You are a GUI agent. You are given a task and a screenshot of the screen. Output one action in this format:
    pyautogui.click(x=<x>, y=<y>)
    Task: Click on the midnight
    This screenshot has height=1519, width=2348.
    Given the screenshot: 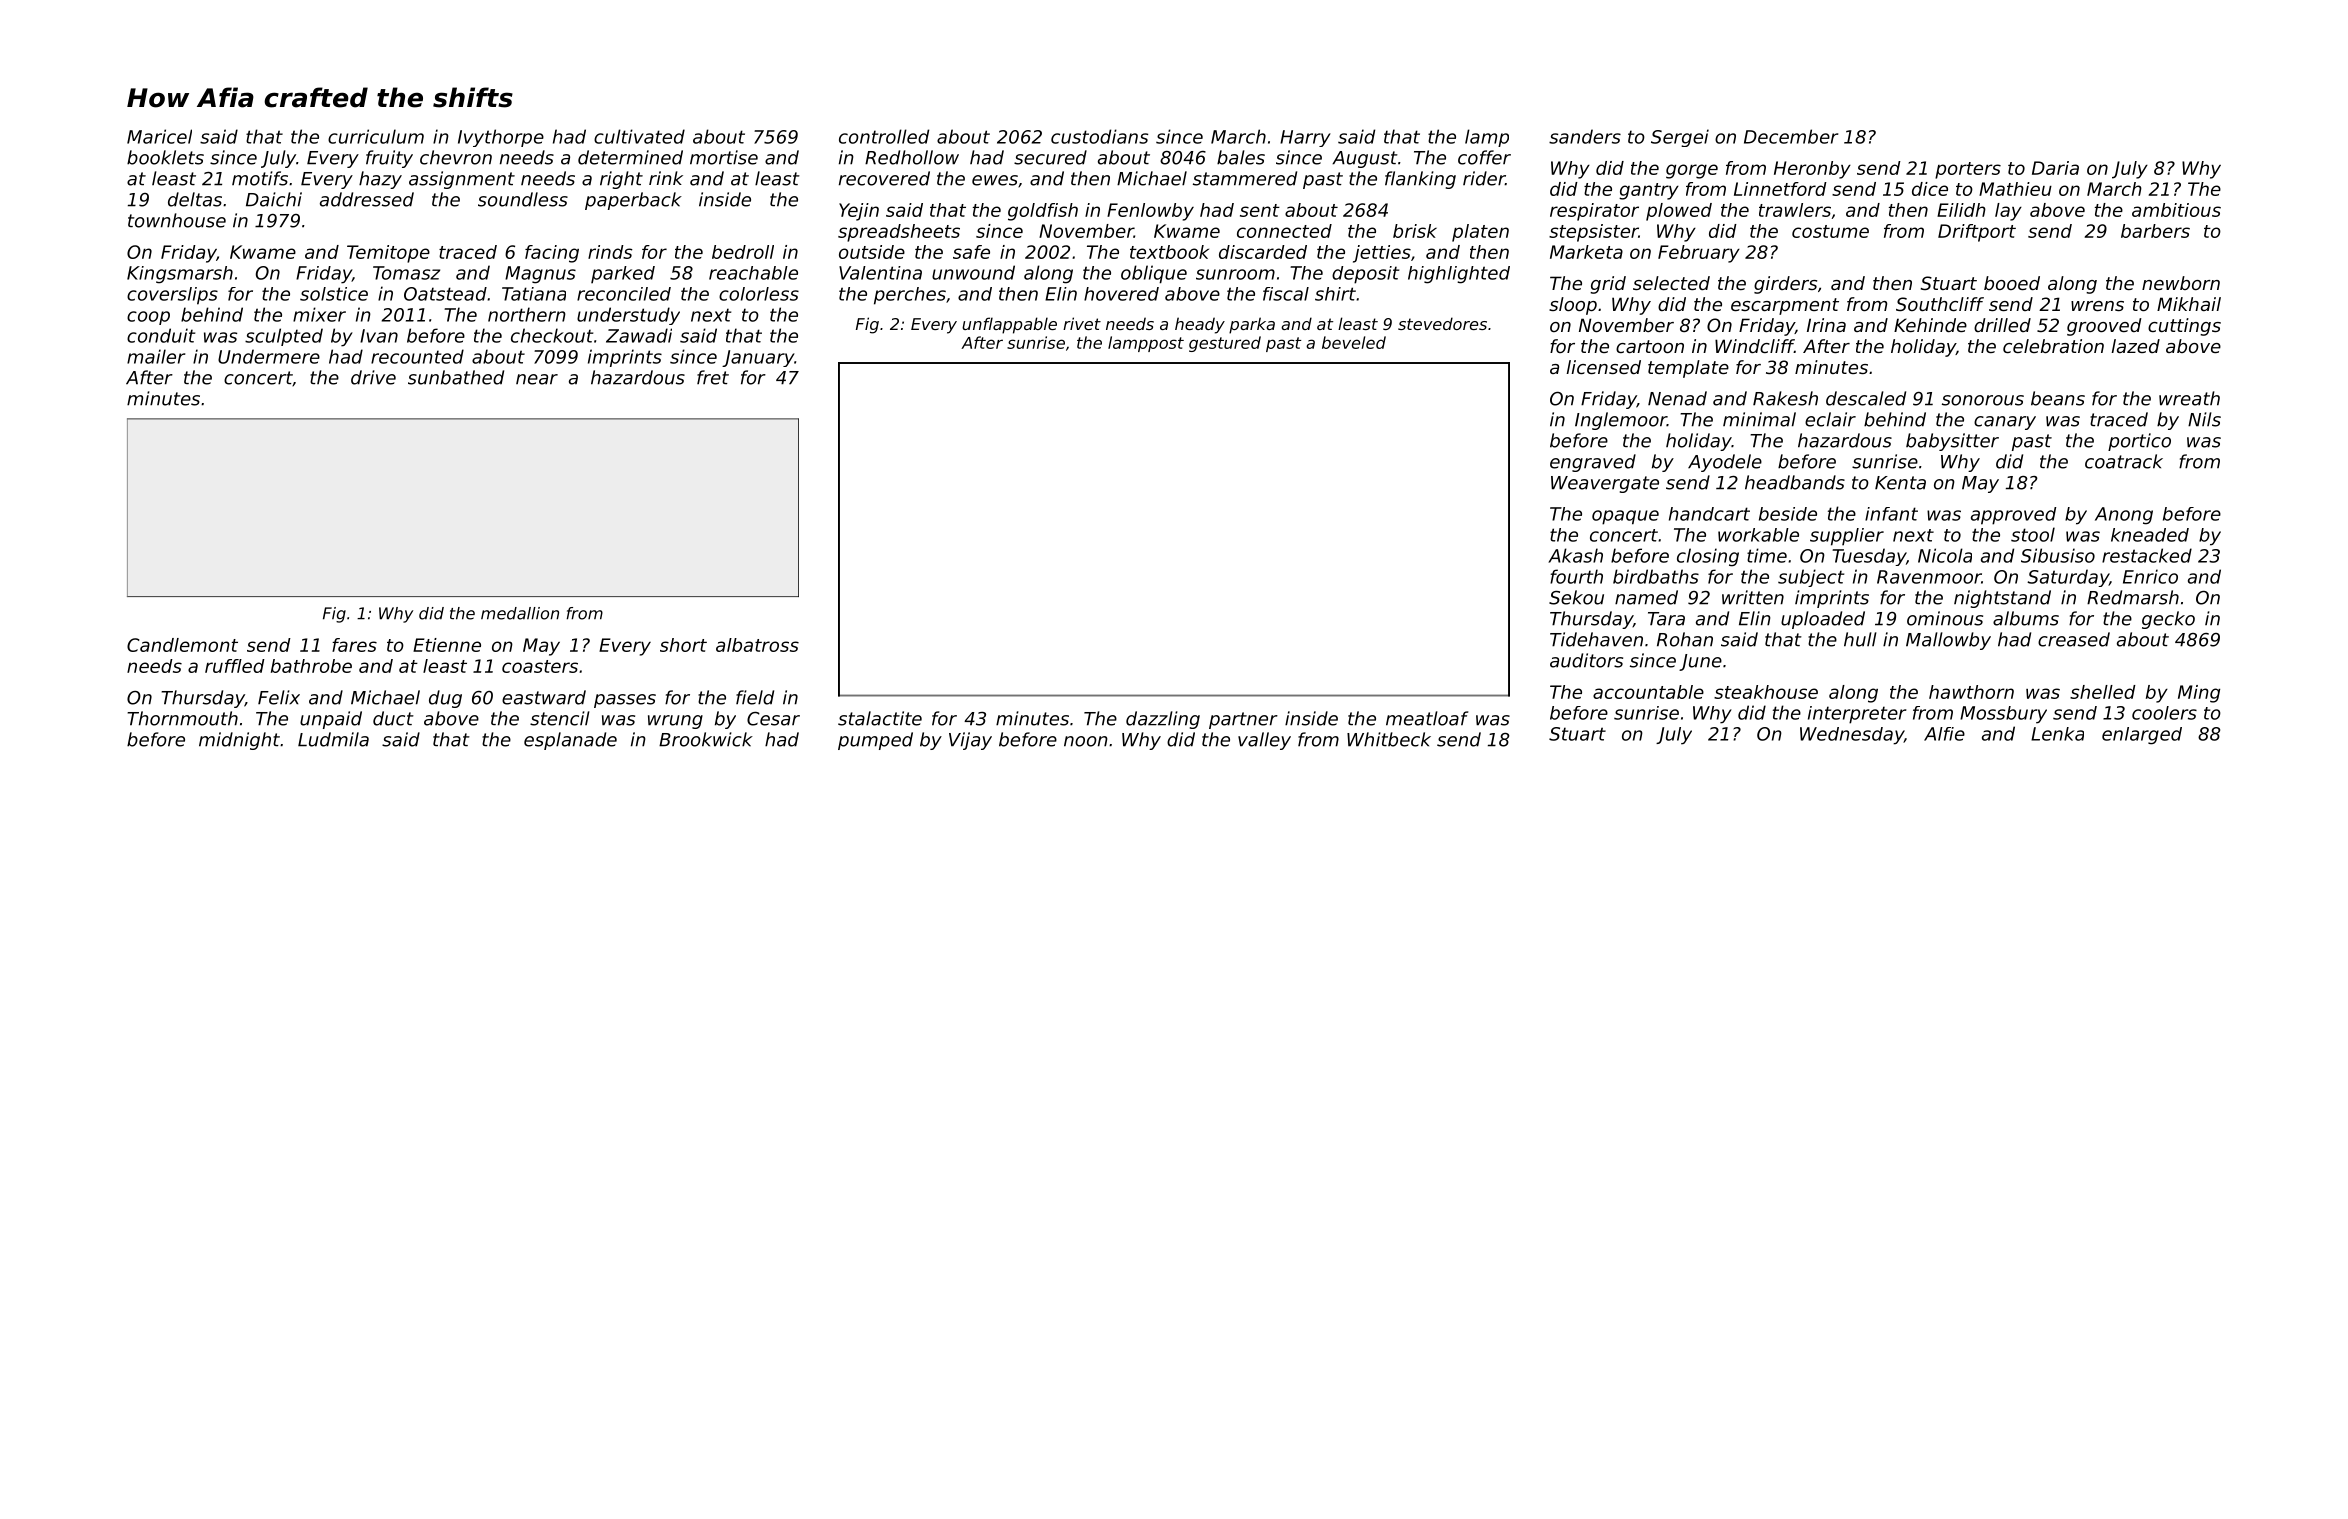 What is the action you would take?
    pyautogui.click(x=239, y=741)
